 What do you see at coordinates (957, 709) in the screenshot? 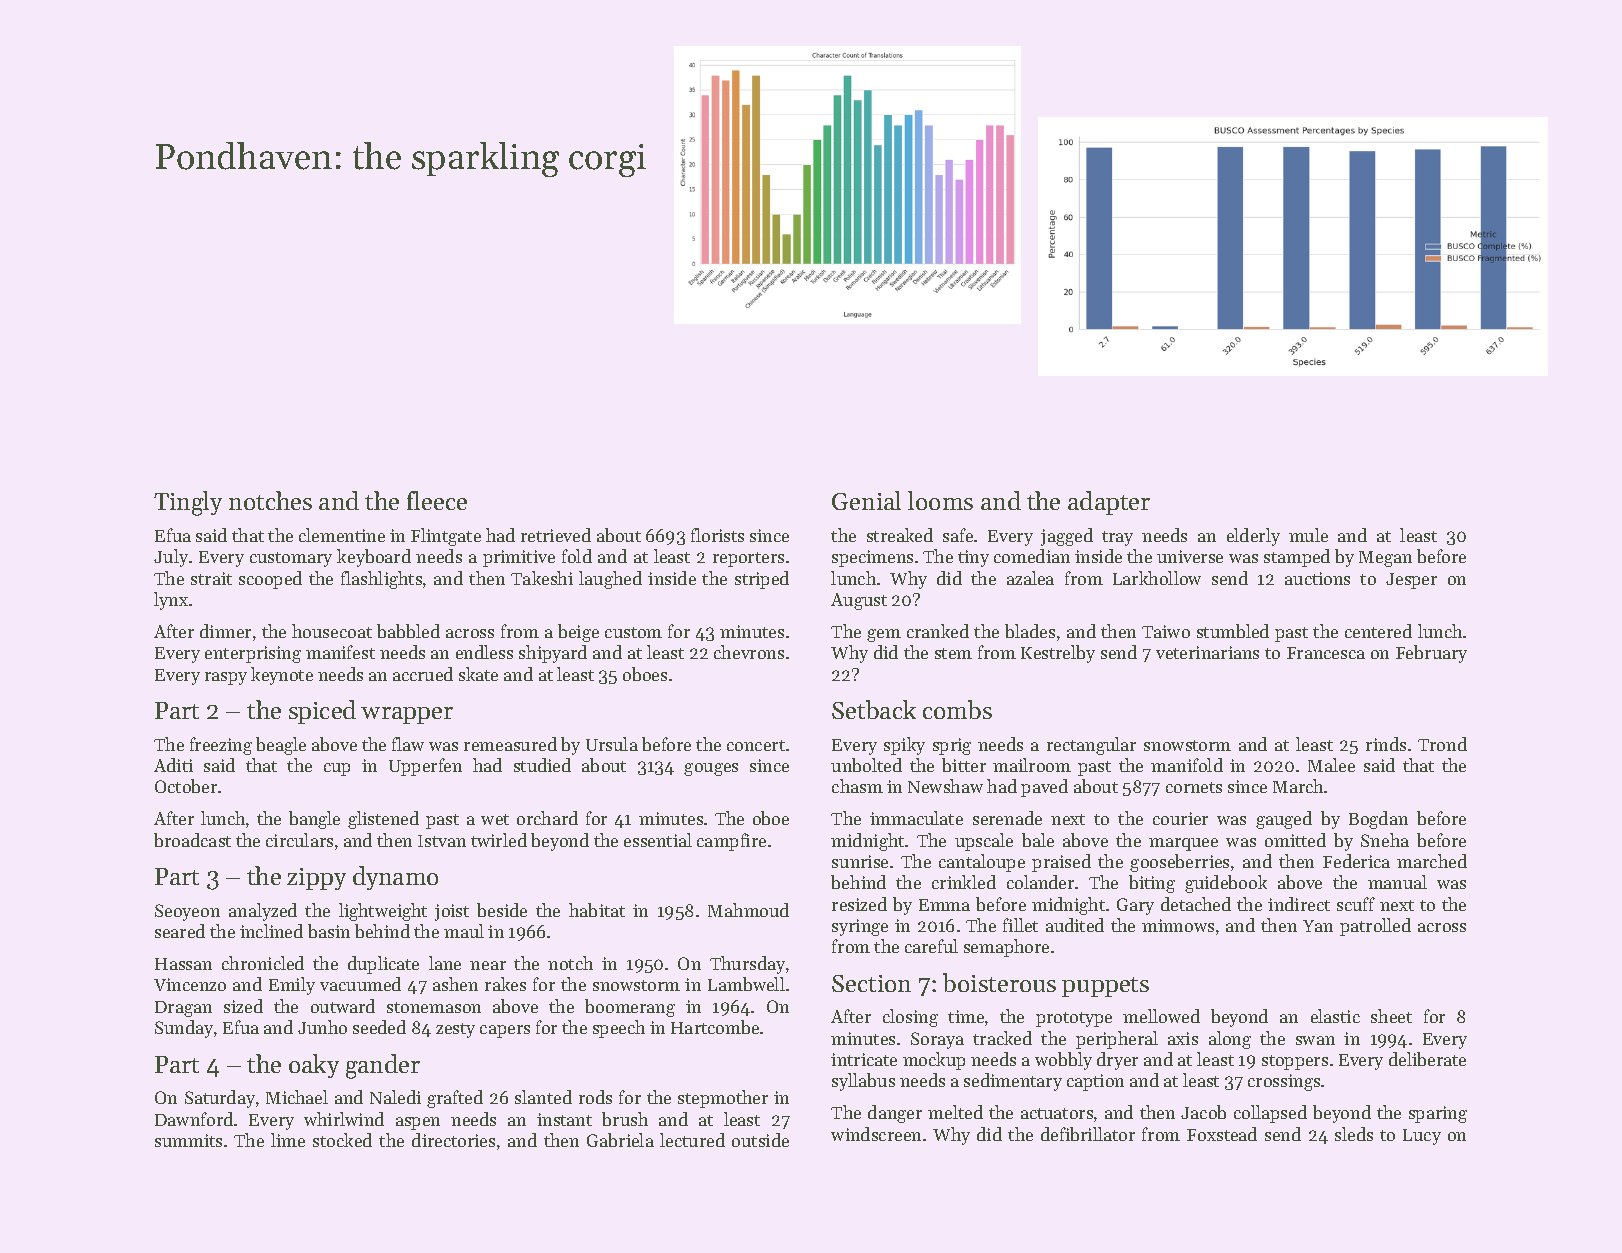
I see `combs` at bounding box center [957, 709].
